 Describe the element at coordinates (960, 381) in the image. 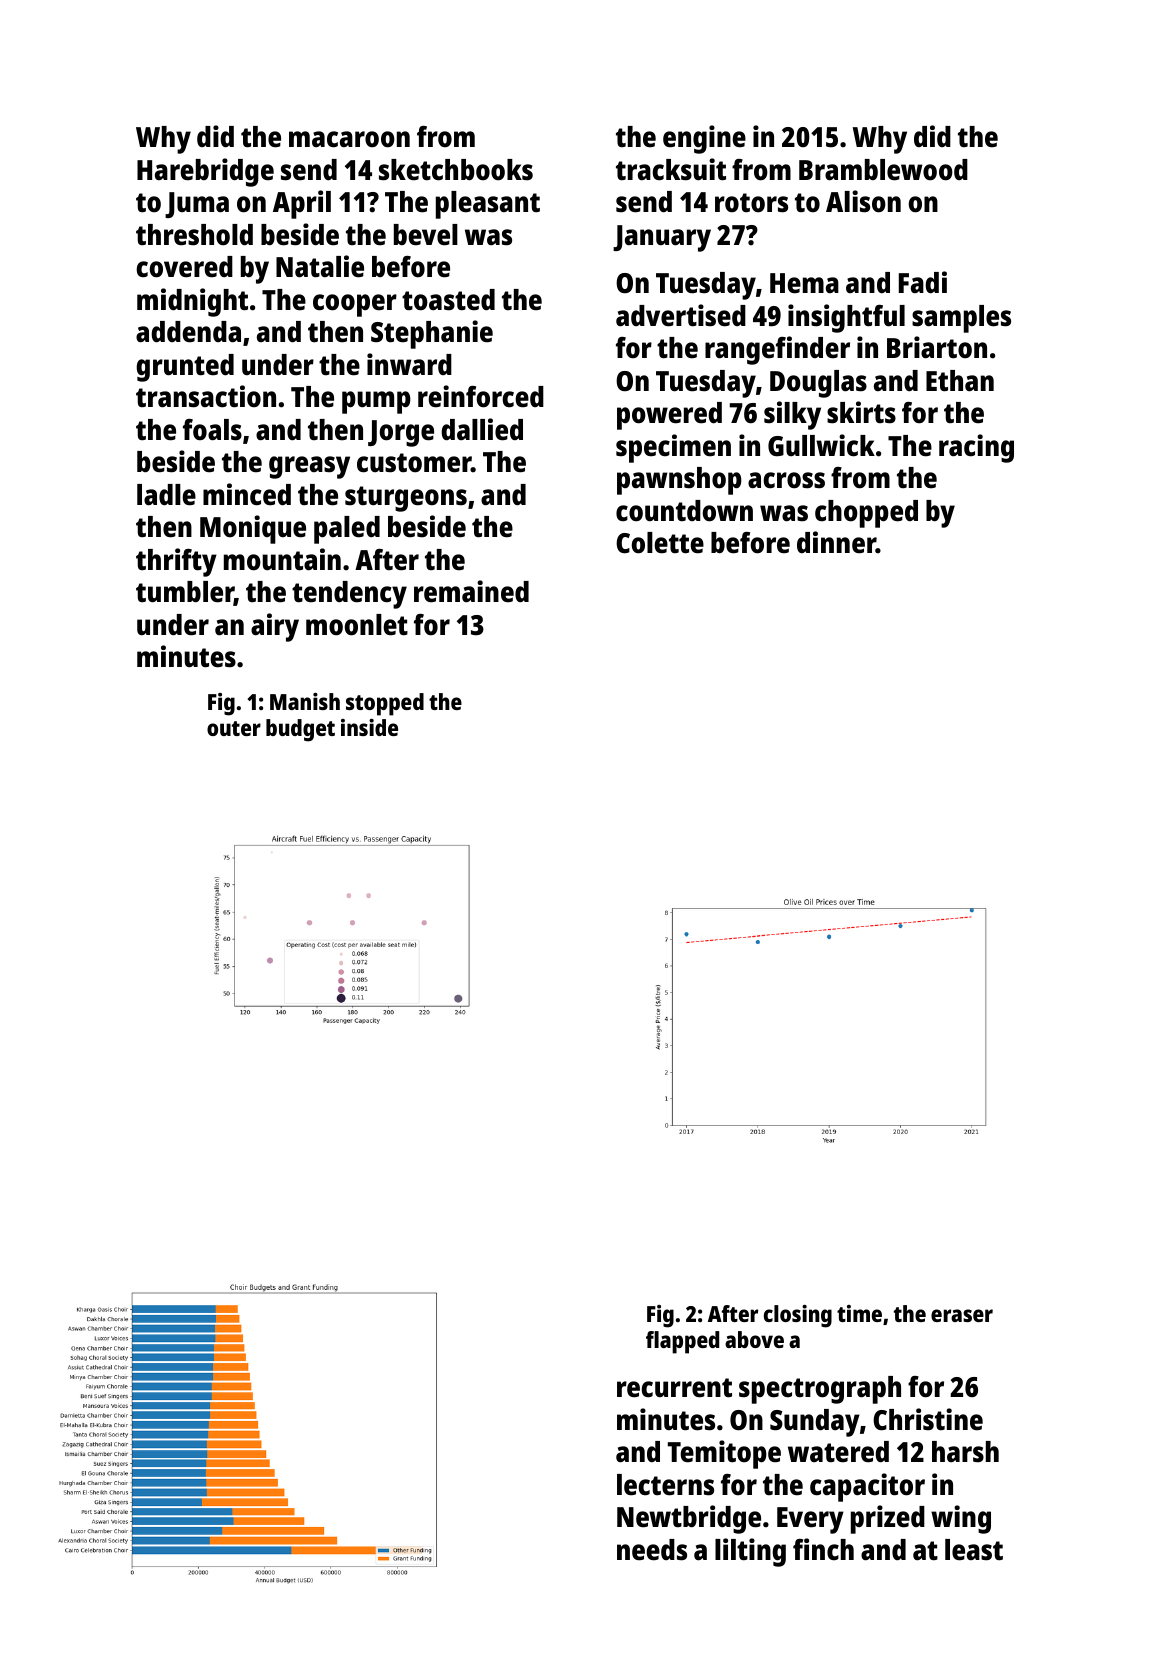

I see `Ethan` at that location.
